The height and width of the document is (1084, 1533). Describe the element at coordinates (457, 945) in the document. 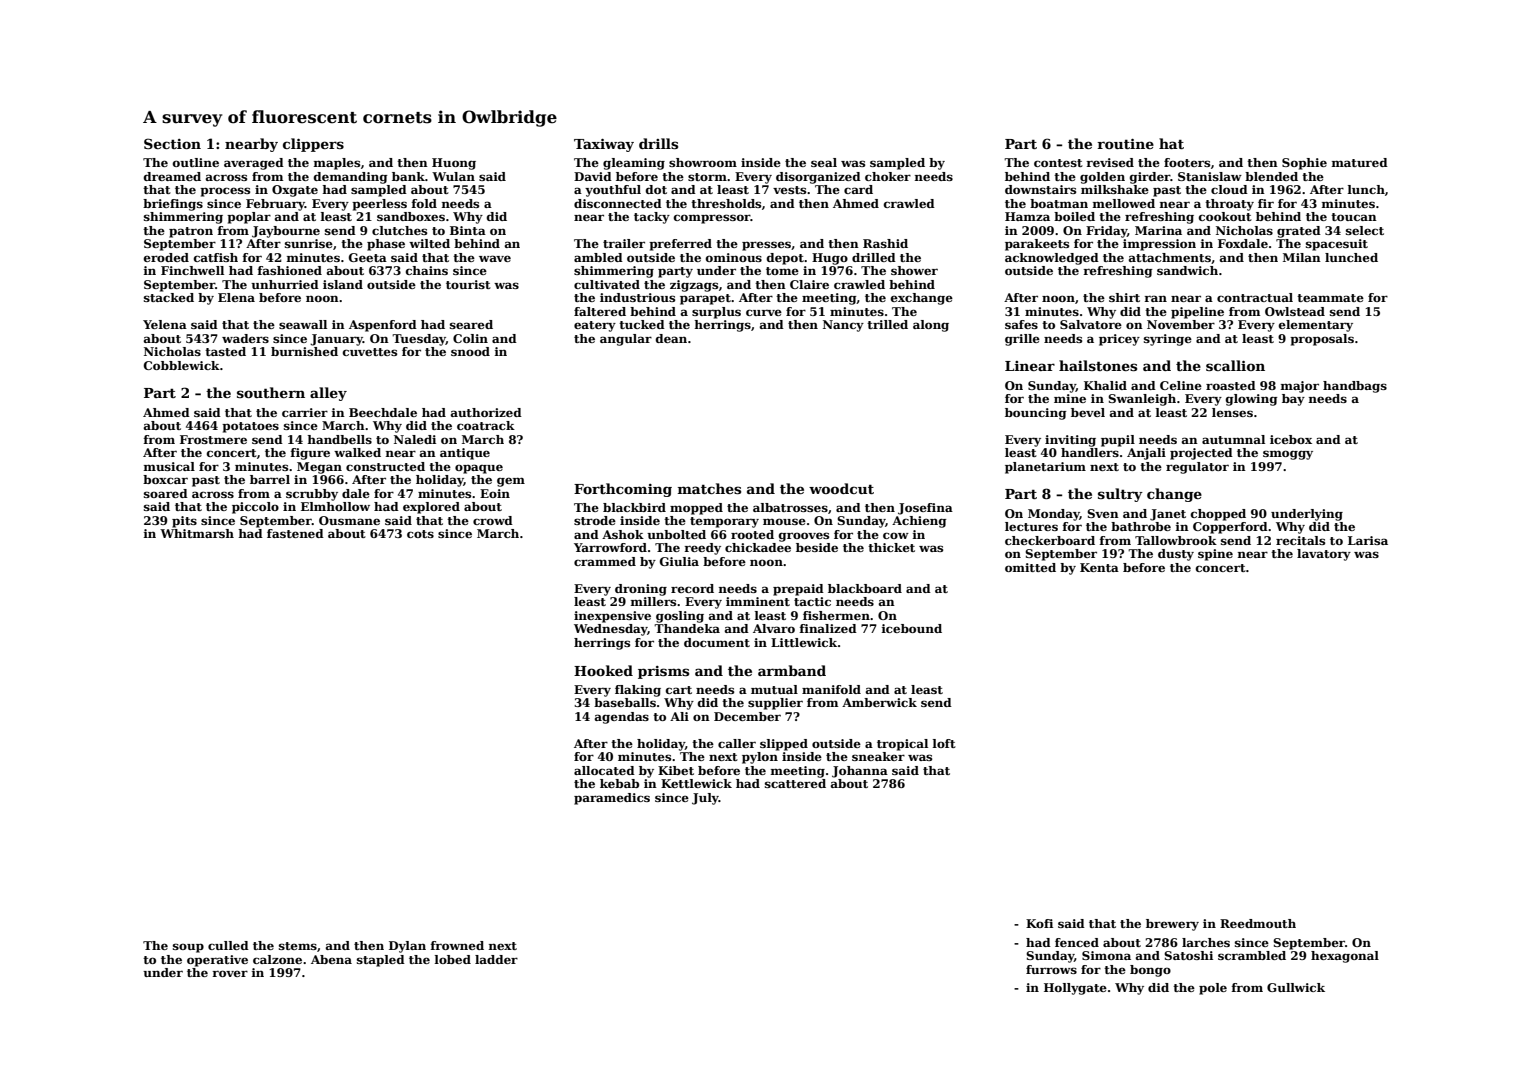

I see `frowned` at that location.
